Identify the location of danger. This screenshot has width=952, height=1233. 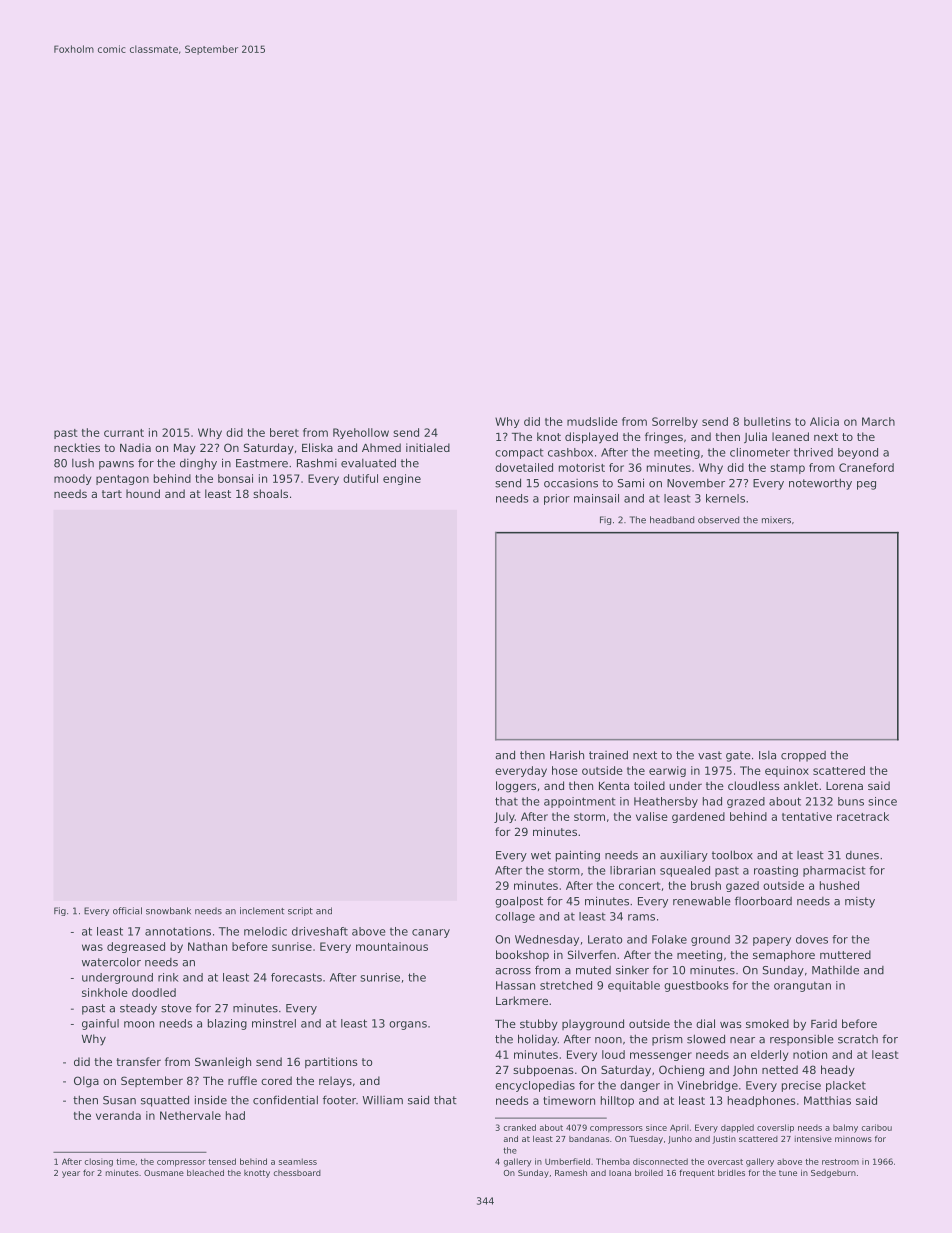
(640, 1086).
